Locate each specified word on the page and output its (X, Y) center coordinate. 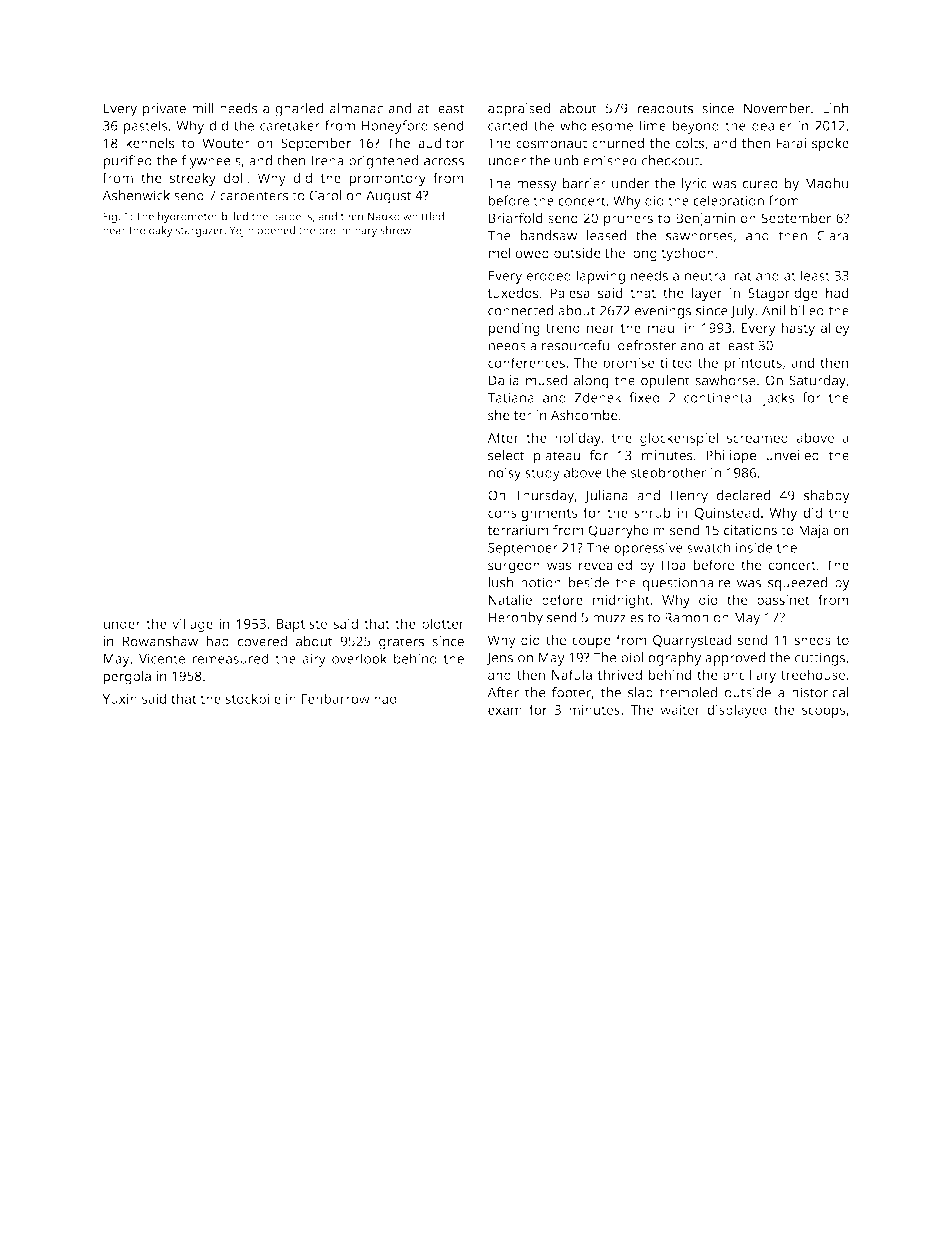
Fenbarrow (335, 698)
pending (514, 329)
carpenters (254, 197)
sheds (812, 639)
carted (507, 125)
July (743, 312)
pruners (628, 221)
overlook (359, 658)
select (506, 455)
